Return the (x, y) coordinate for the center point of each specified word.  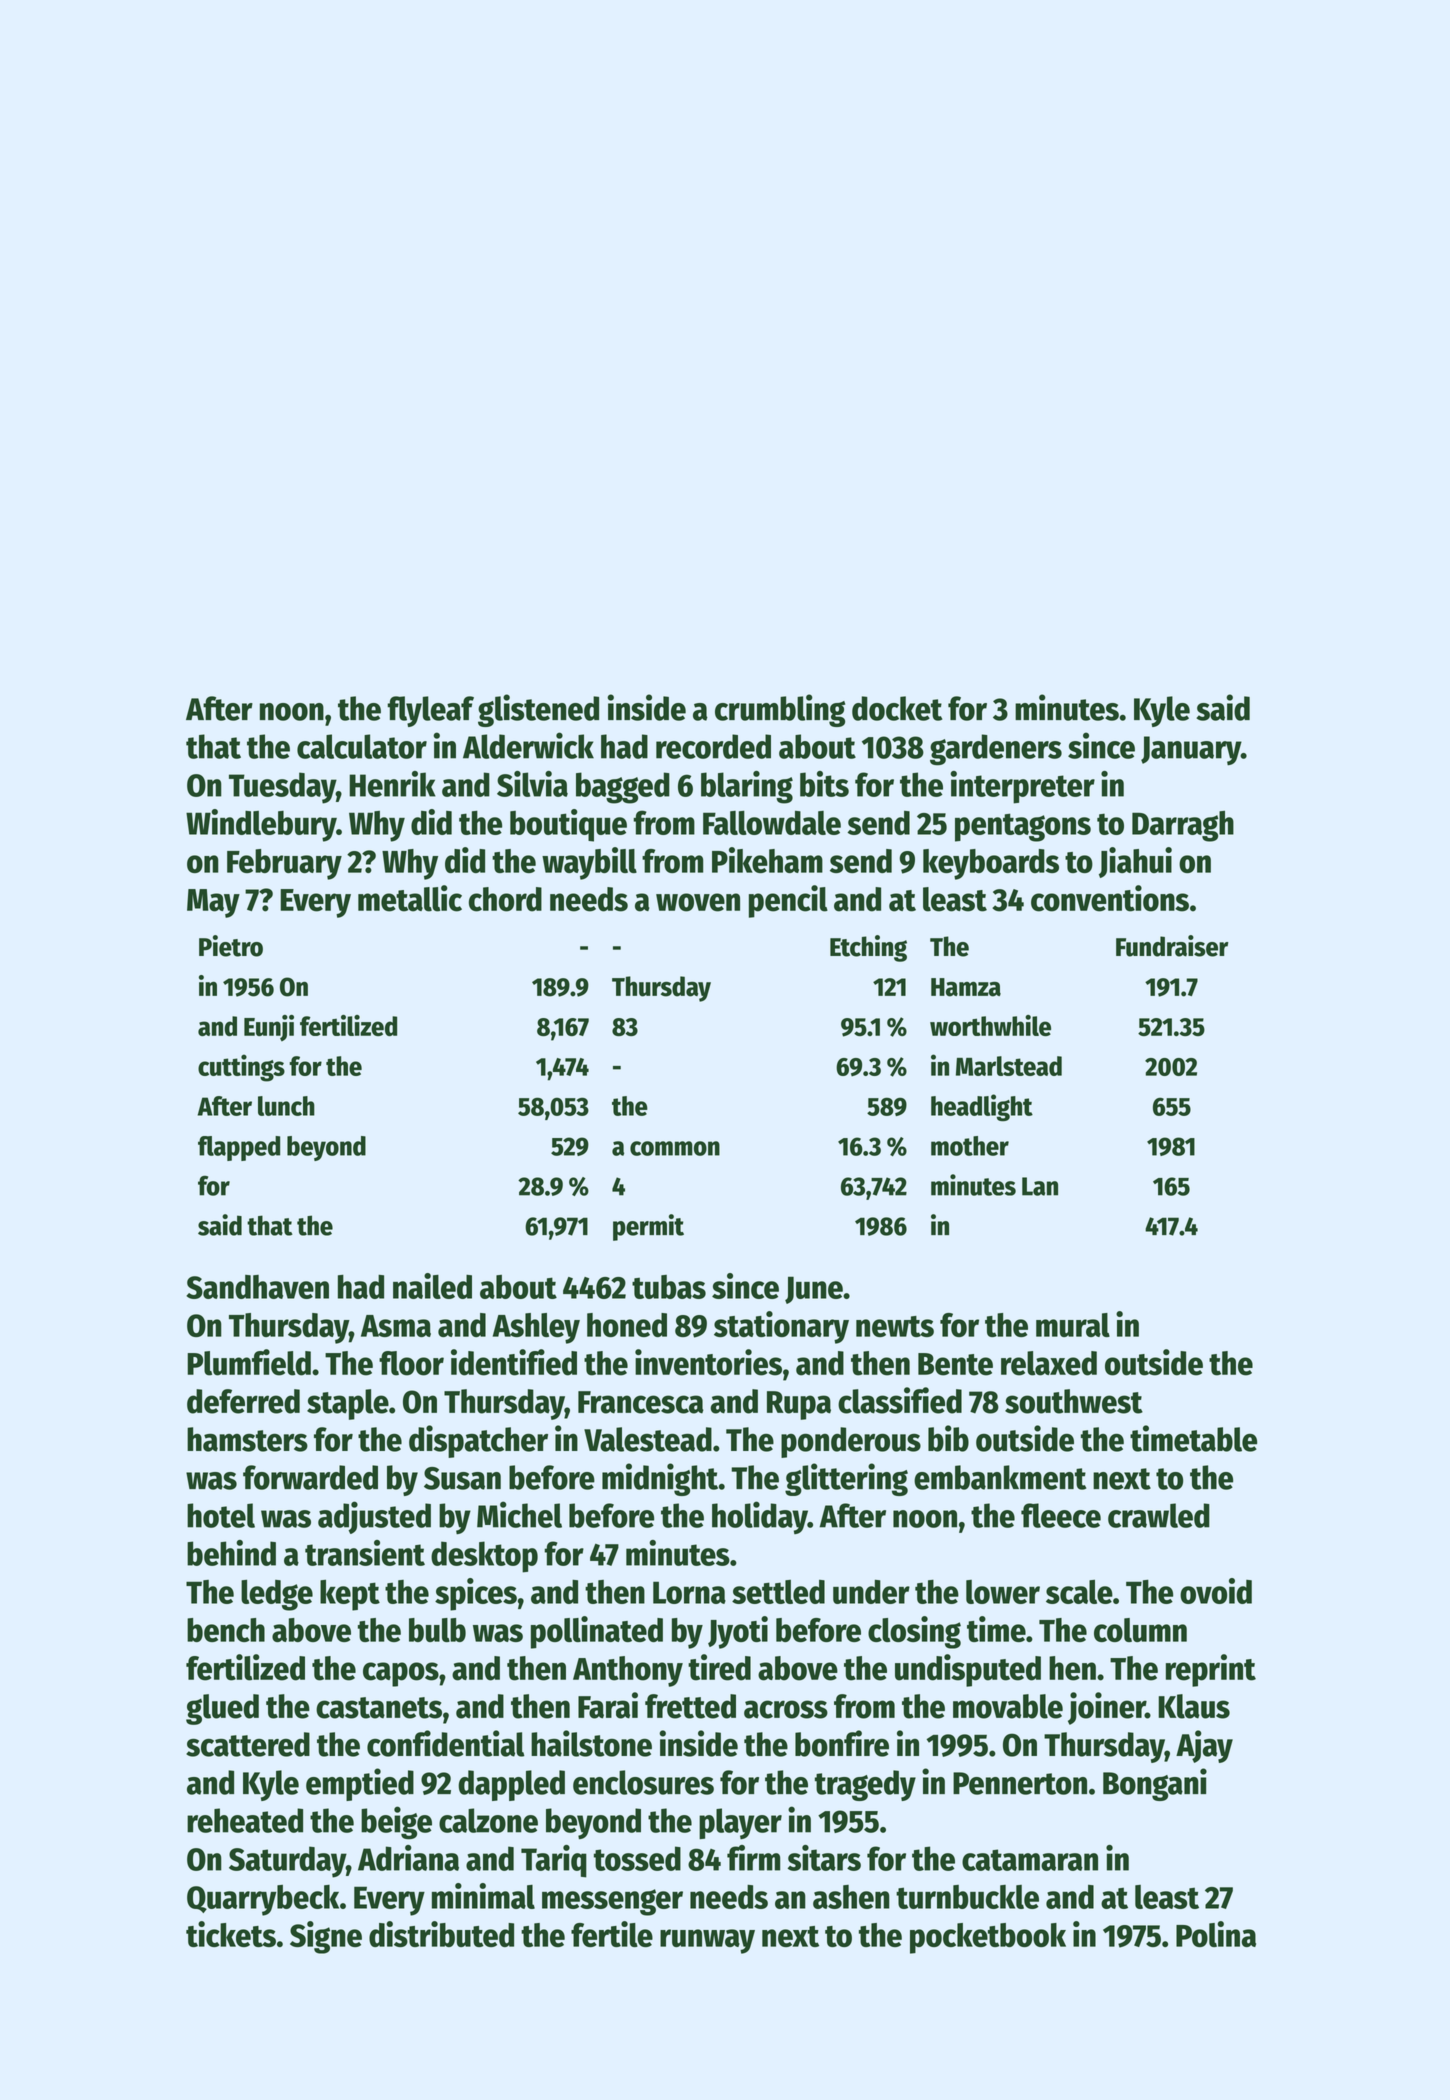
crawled (1159, 1515)
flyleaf (430, 711)
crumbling (780, 710)
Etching (868, 948)
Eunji (269, 1028)
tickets (231, 1934)
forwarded (310, 1477)
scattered (248, 1744)
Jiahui (1135, 862)
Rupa (799, 1405)
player (740, 1823)
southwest (1074, 1401)
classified (900, 1400)
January (1191, 750)
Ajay (1204, 1746)
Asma (396, 1326)
